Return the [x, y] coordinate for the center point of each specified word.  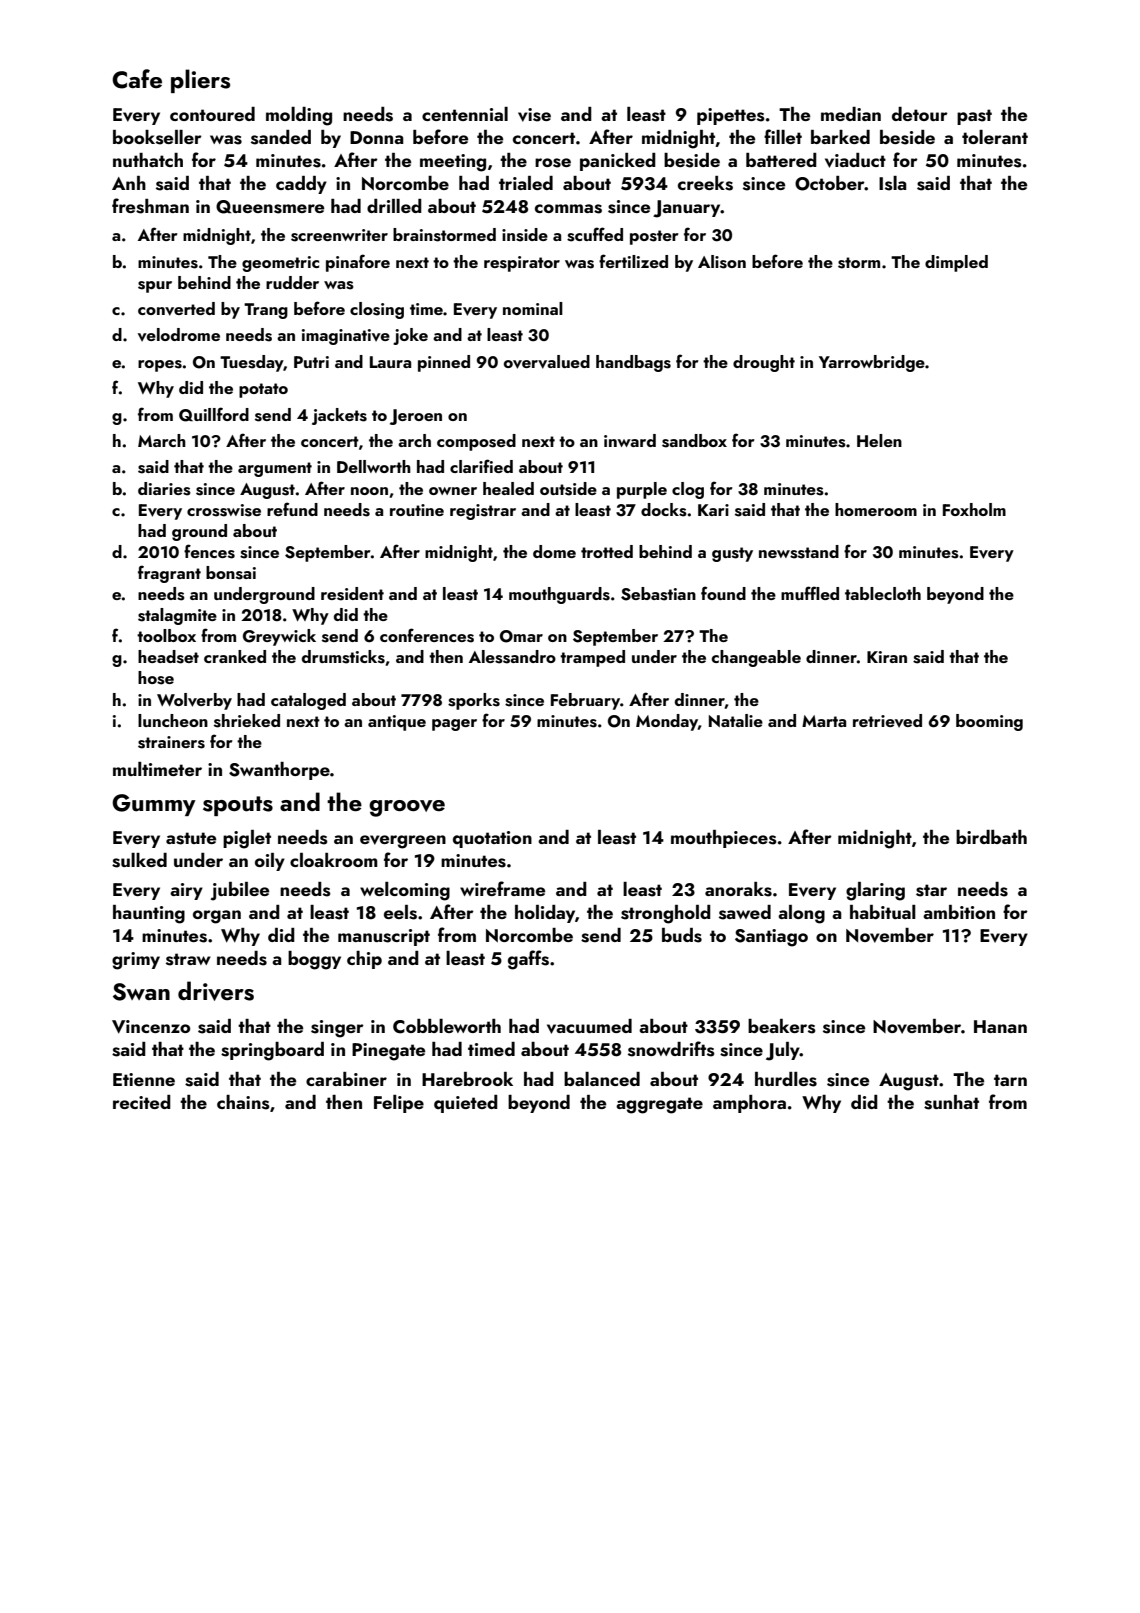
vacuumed [589, 1026]
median [851, 114]
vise [534, 115]
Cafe [137, 79]
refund [292, 509]
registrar [483, 512]
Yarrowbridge [872, 363]
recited [142, 1102]
